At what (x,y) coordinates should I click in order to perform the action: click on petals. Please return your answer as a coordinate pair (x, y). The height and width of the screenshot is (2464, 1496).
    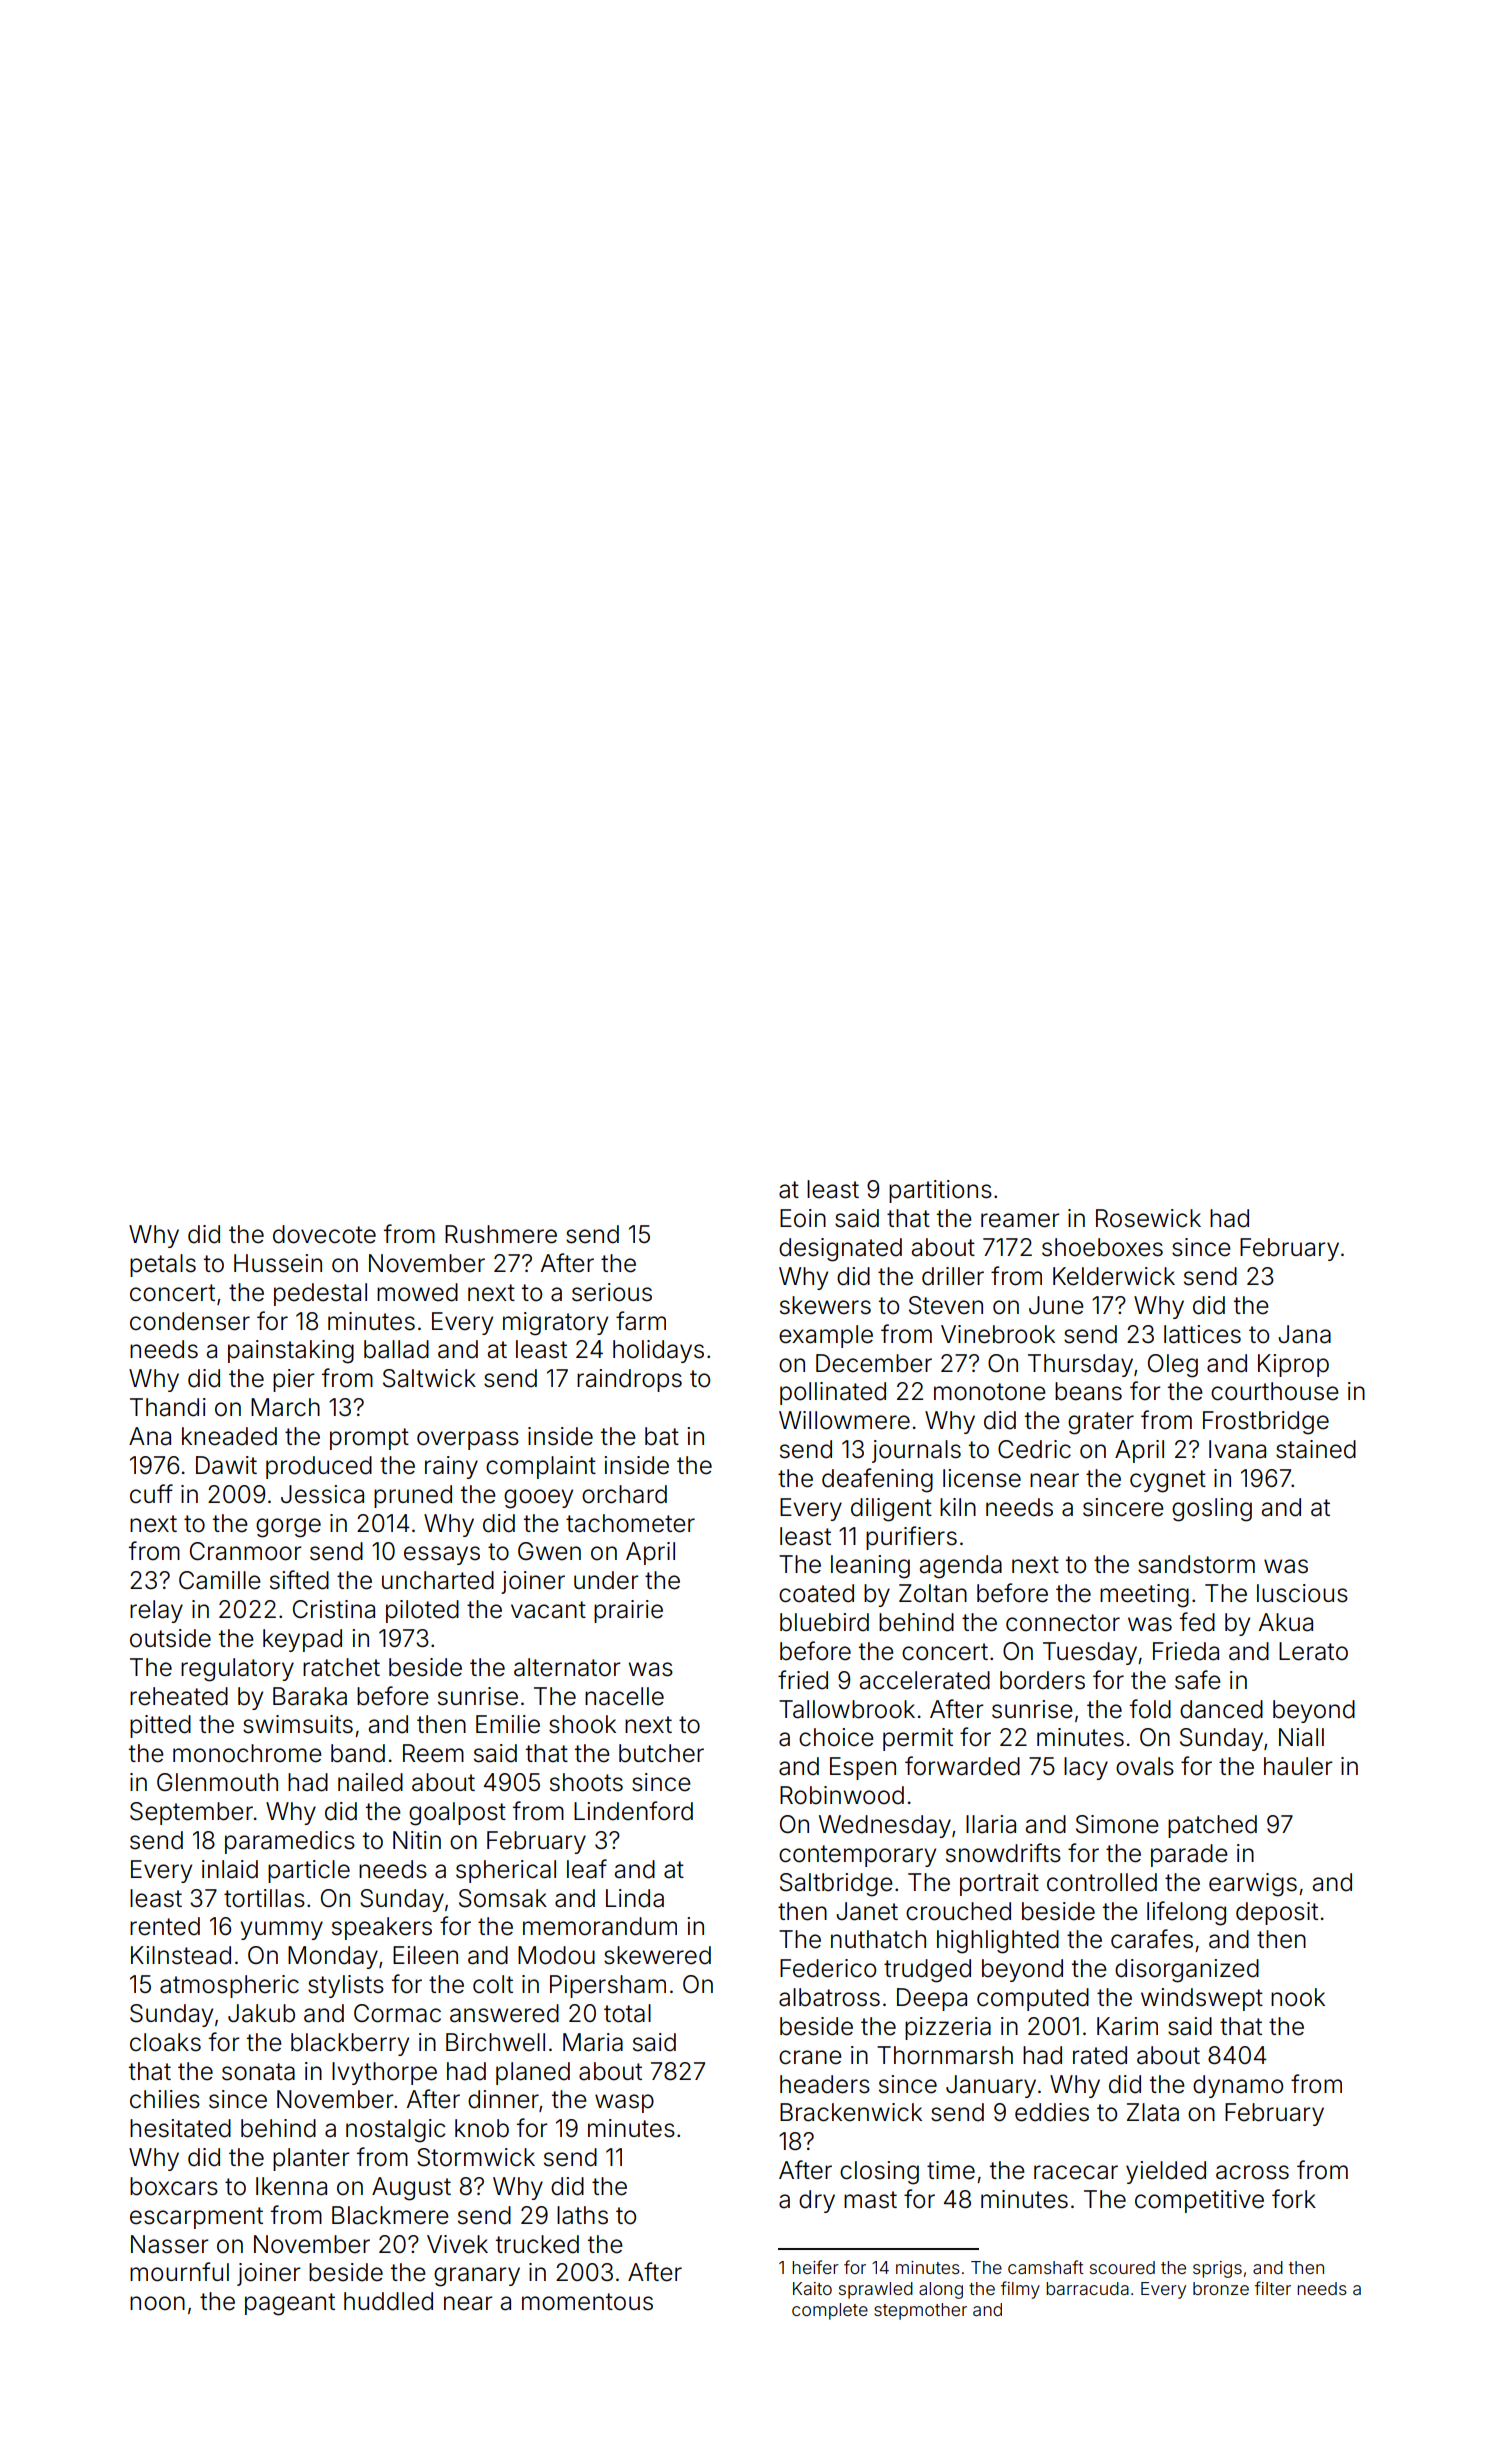
    Looking at the image, I should click on (163, 1265).
